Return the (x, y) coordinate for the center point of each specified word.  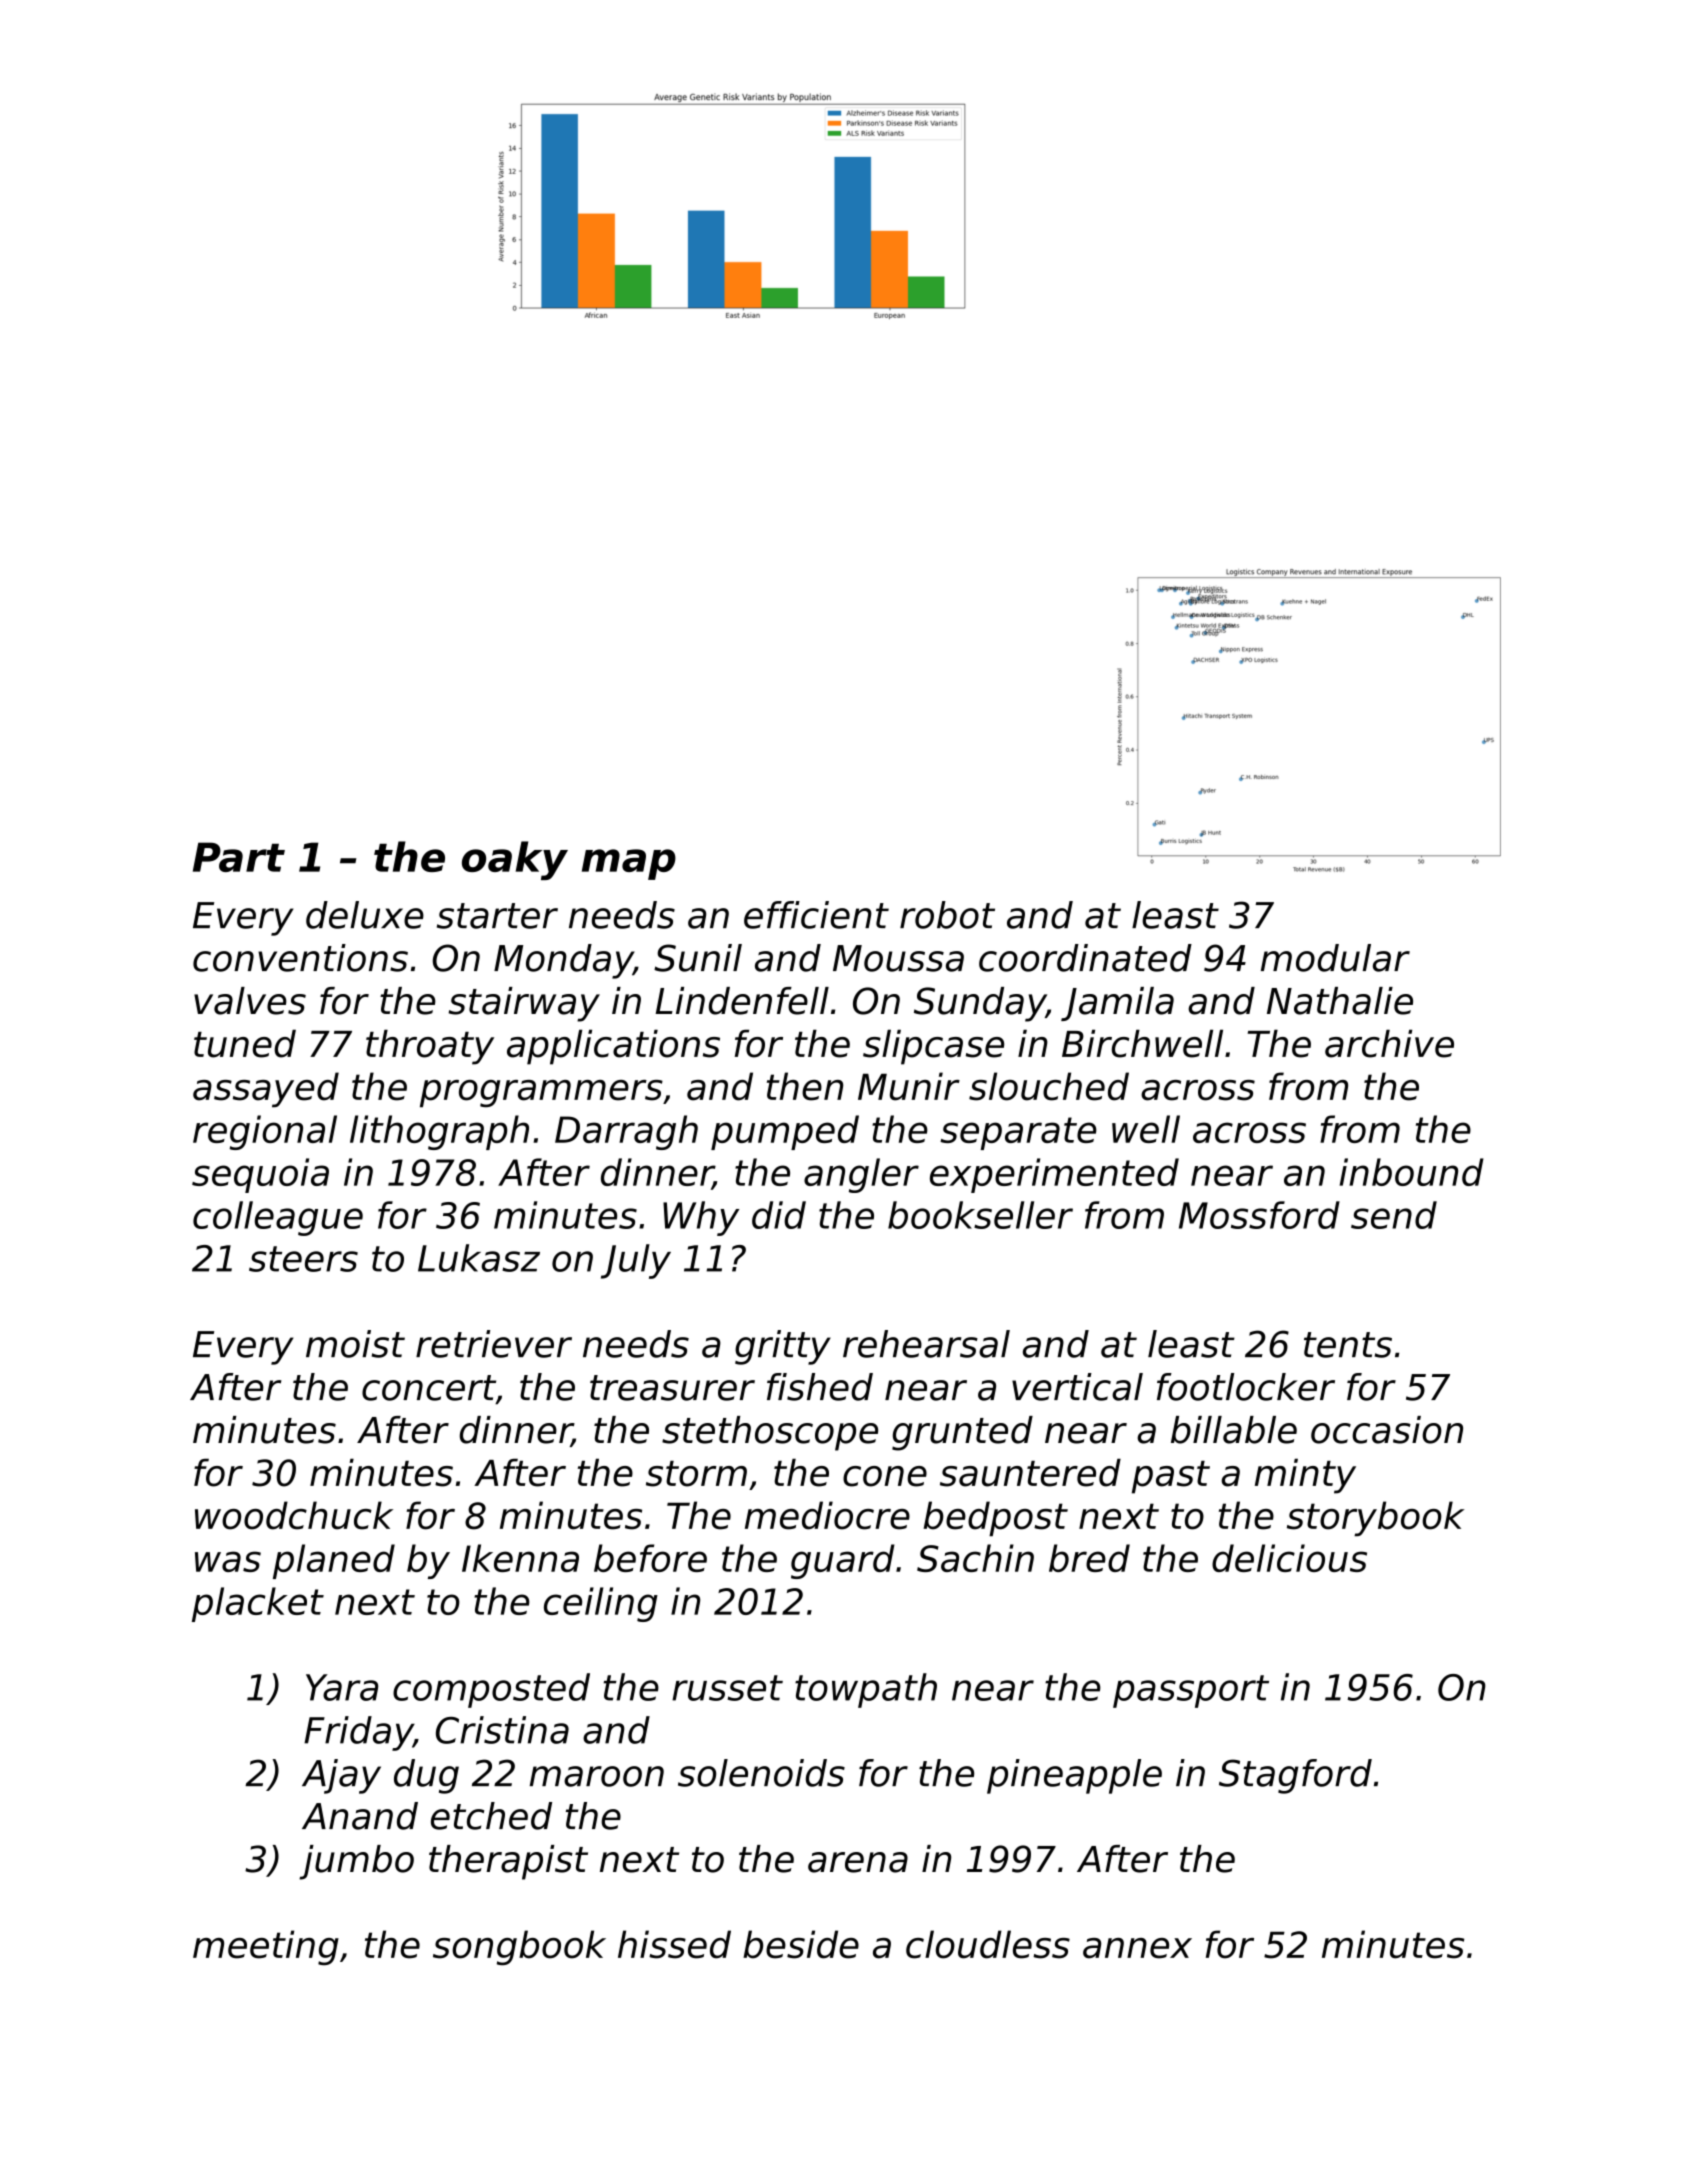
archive (1389, 1043)
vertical (1077, 1387)
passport (1191, 1691)
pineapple (1074, 1776)
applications (613, 1047)
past (1171, 1477)
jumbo (356, 1862)
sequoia (260, 1175)
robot (947, 915)
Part (239, 857)
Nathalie (1340, 1001)
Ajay (341, 1776)
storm (696, 1474)
